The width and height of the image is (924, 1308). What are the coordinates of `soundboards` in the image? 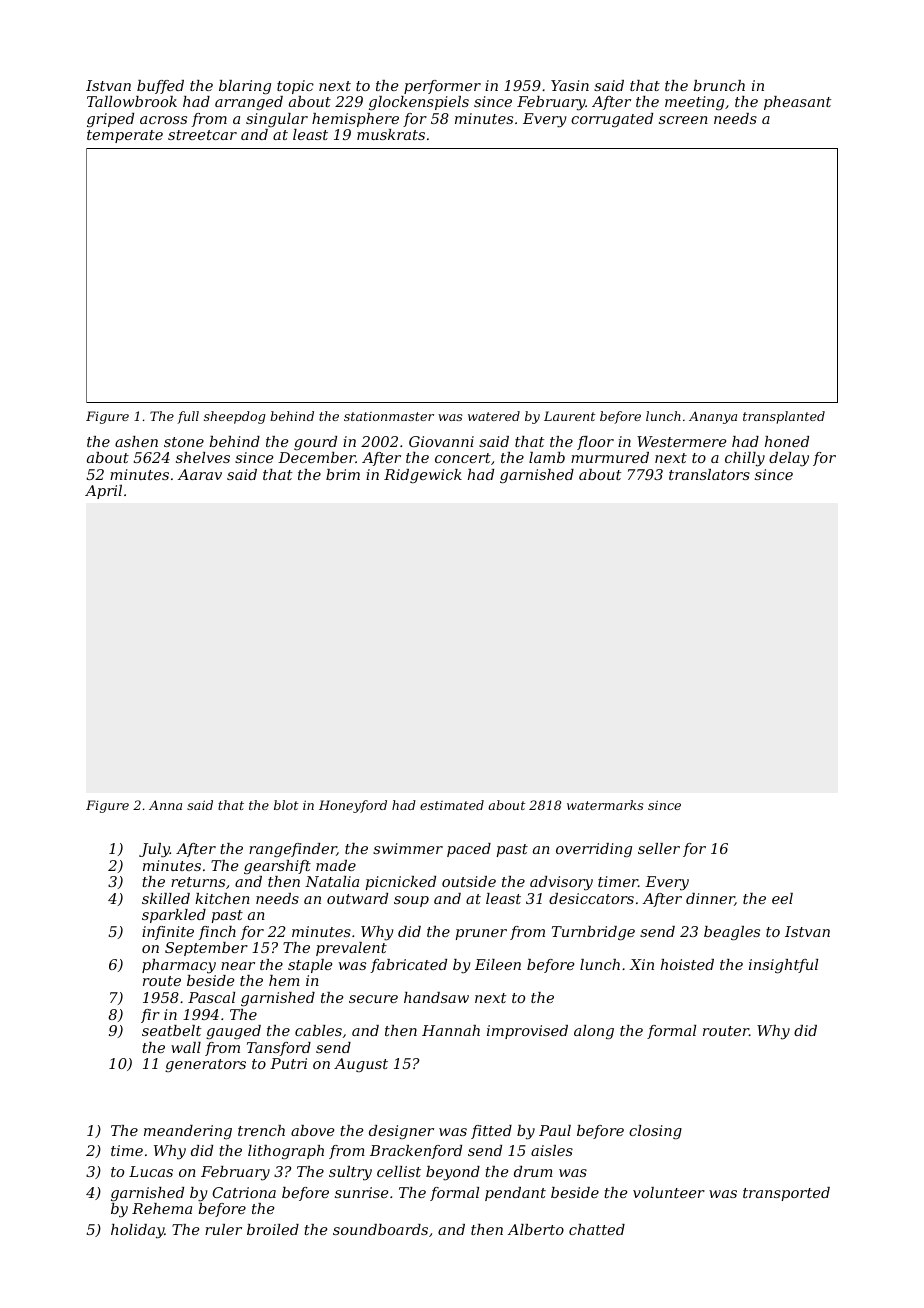 It's located at (380, 1229).
